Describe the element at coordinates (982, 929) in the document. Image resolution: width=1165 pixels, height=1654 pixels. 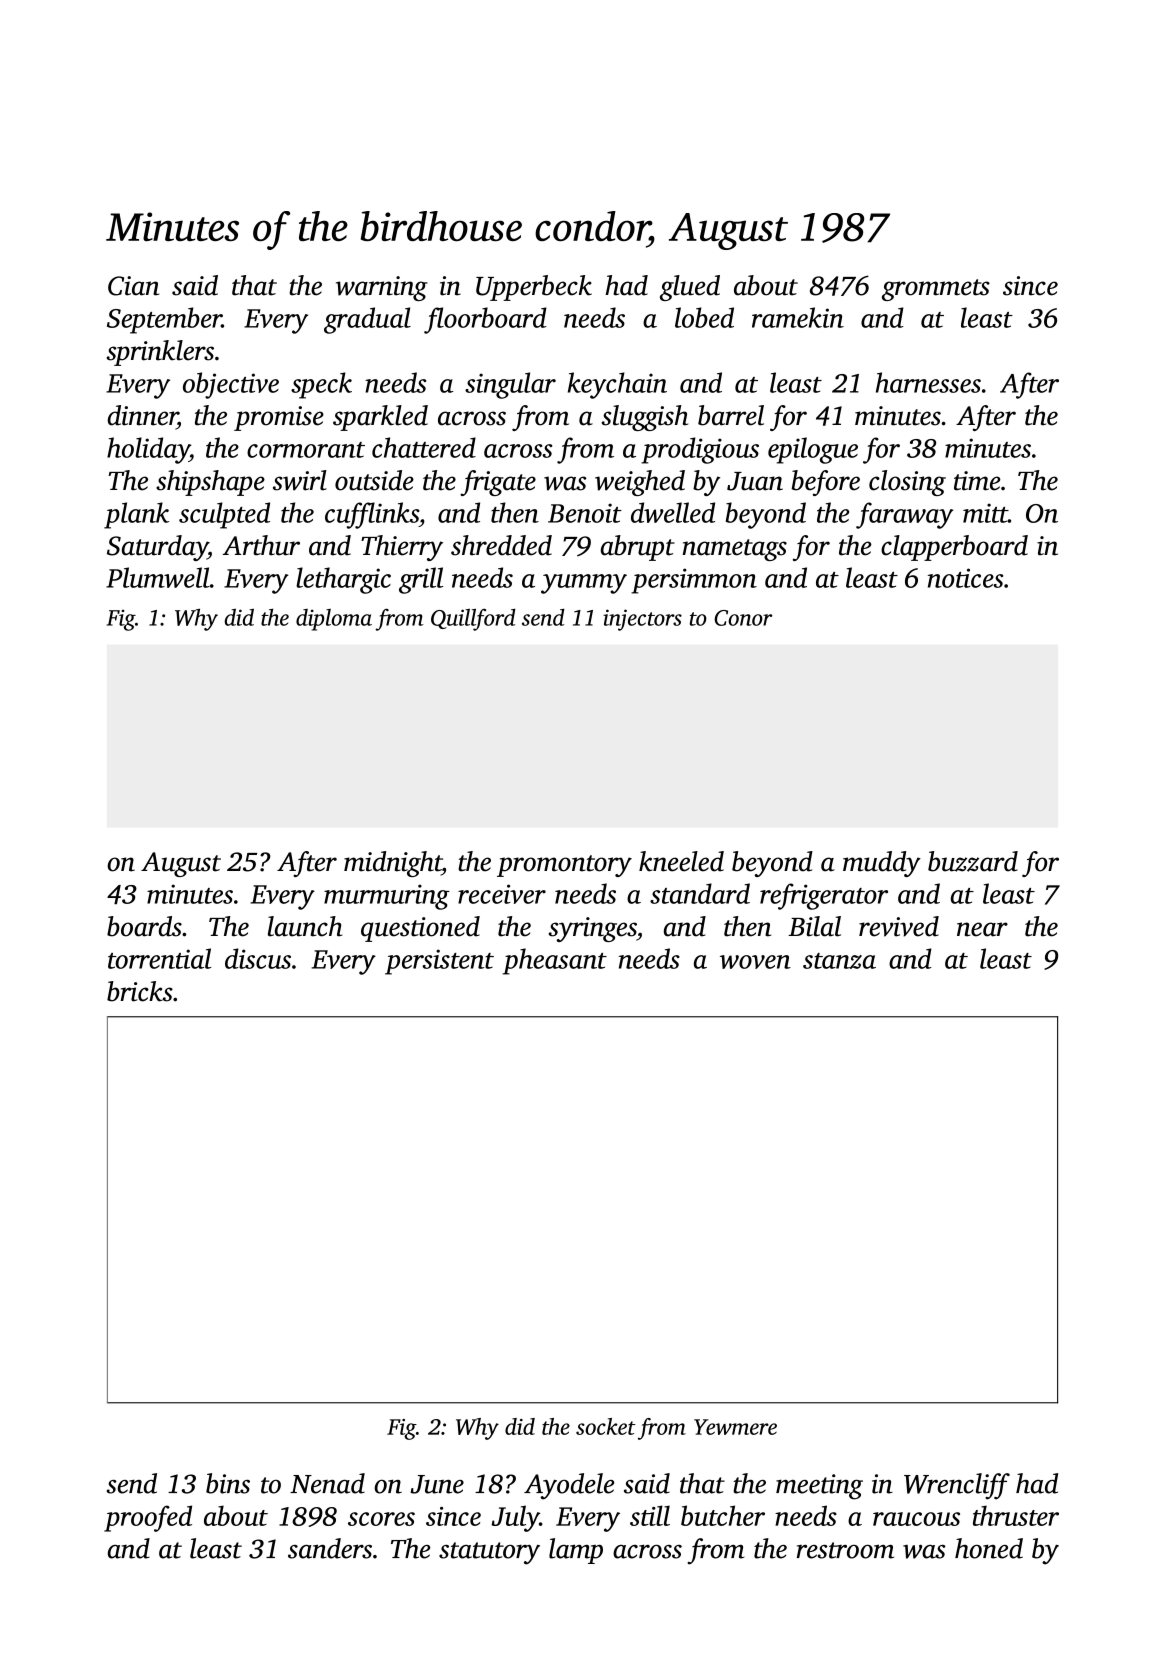
I see `near` at that location.
